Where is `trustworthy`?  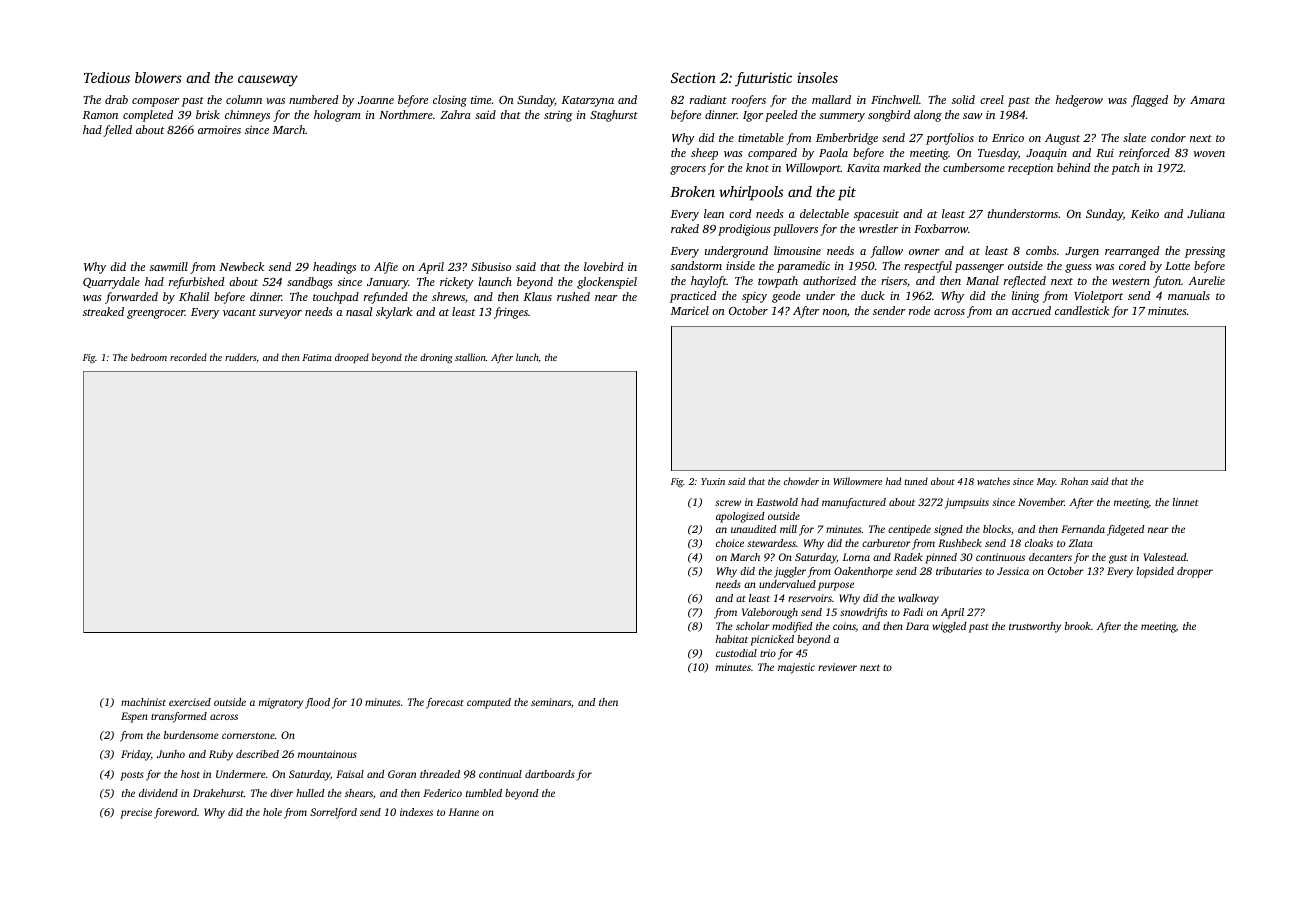 trustworthy is located at coordinates (1035, 627).
